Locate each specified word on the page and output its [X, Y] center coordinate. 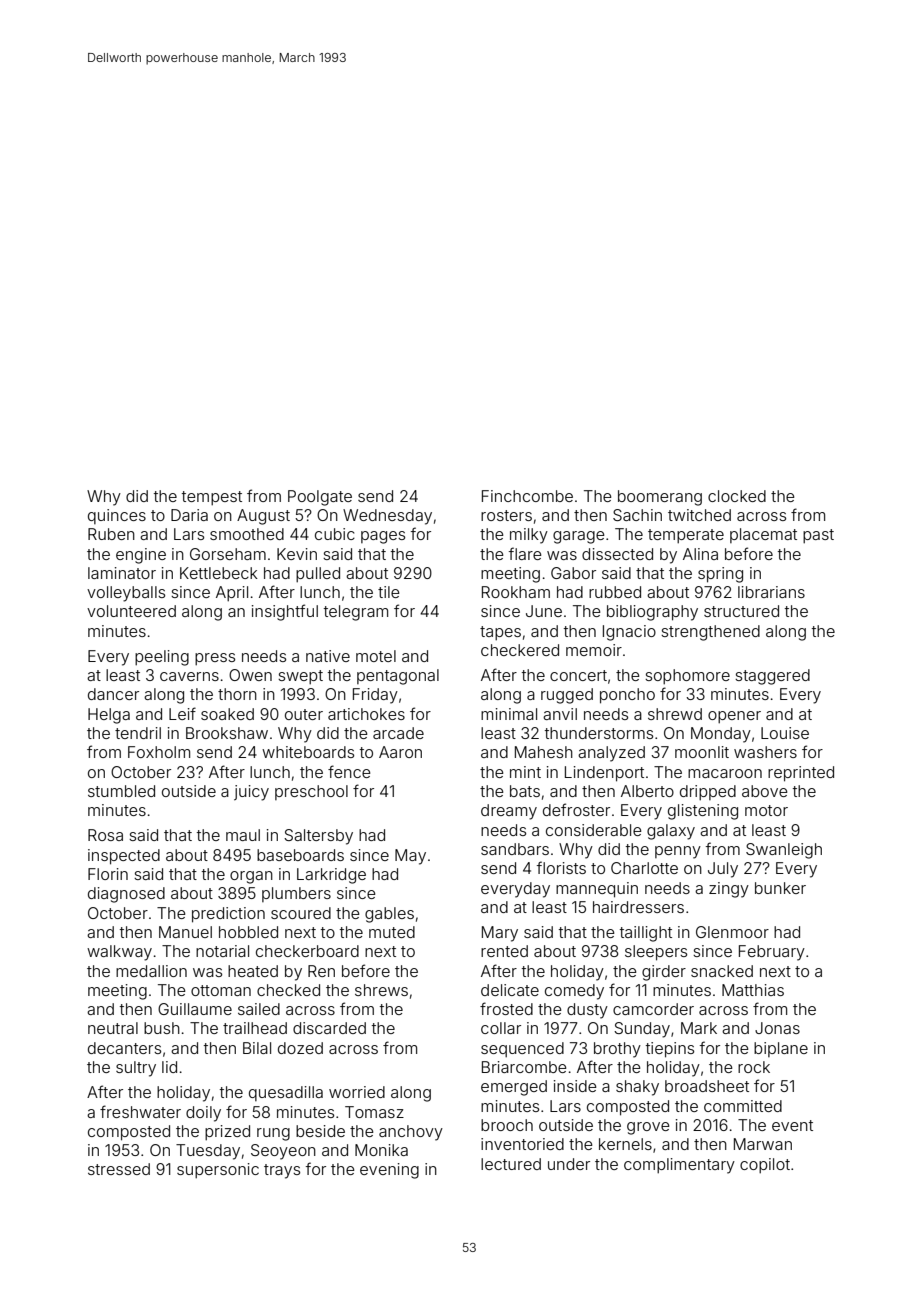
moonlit [702, 752]
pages [383, 537]
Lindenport [604, 774]
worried [357, 1092]
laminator [122, 573]
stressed [119, 1169]
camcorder [653, 1009]
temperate [686, 536]
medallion [151, 971]
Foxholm [159, 752]
